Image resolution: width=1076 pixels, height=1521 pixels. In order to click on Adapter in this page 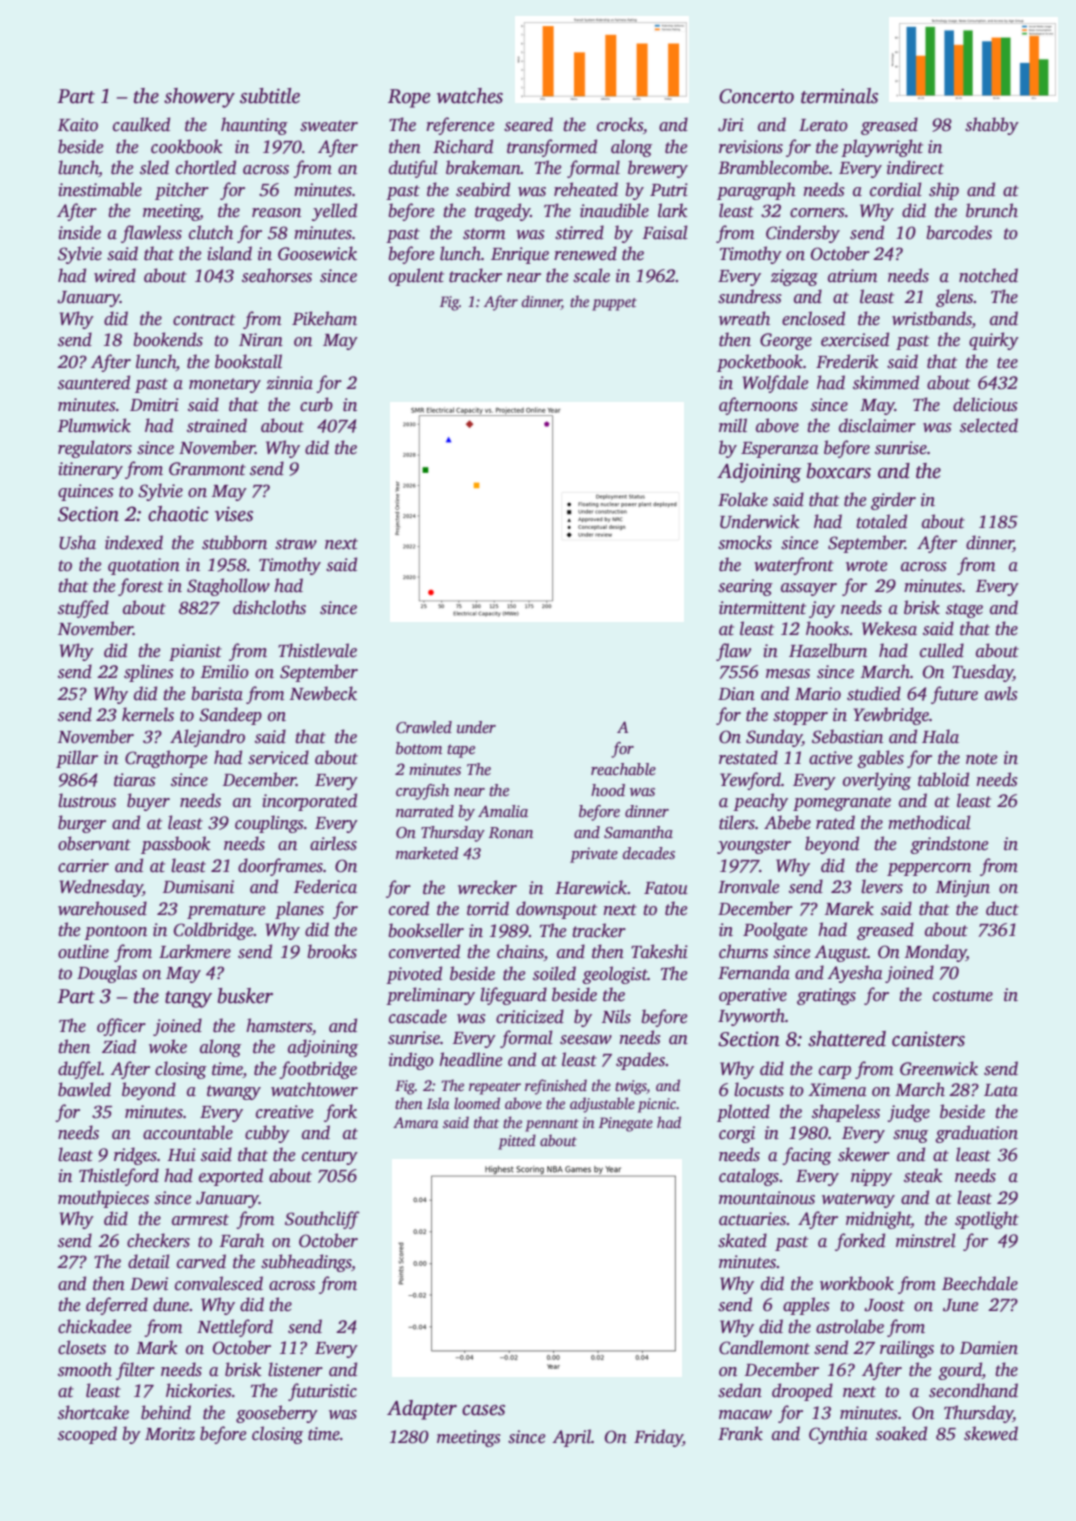, I will do `click(422, 1410)`.
